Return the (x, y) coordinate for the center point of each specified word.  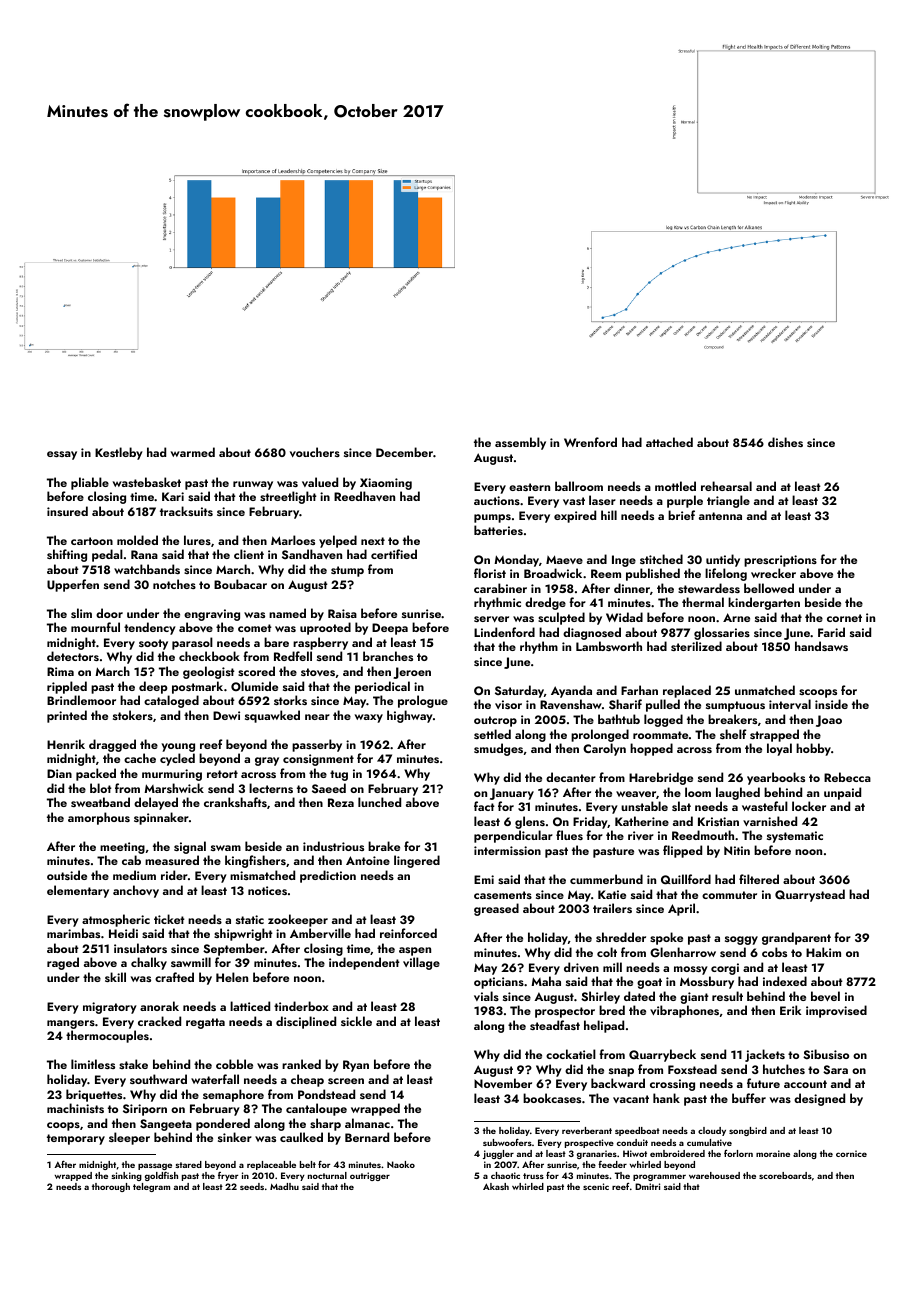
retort (222, 774)
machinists (75, 1108)
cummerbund (606, 879)
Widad (624, 617)
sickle (356, 1021)
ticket (169, 919)
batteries (498, 530)
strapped (774, 735)
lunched (379, 802)
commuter (729, 895)
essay (62, 455)
